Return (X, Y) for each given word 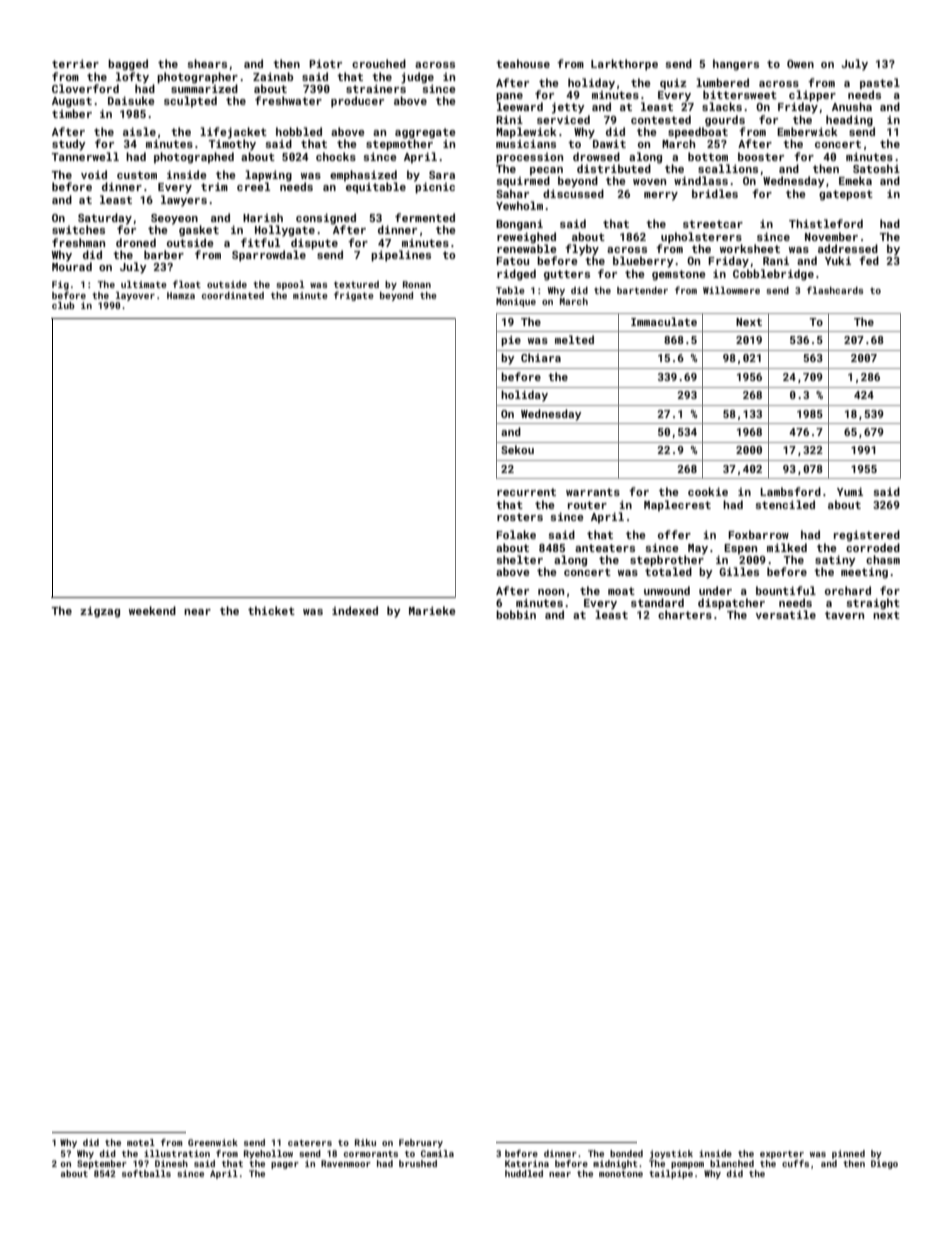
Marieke (432, 610)
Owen (800, 64)
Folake (516, 534)
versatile (786, 614)
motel (141, 1142)
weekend (152, 610)
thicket (271, 610)
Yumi (850, 492)
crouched (379, 63)
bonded (626, 1153)
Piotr (325, 64)
